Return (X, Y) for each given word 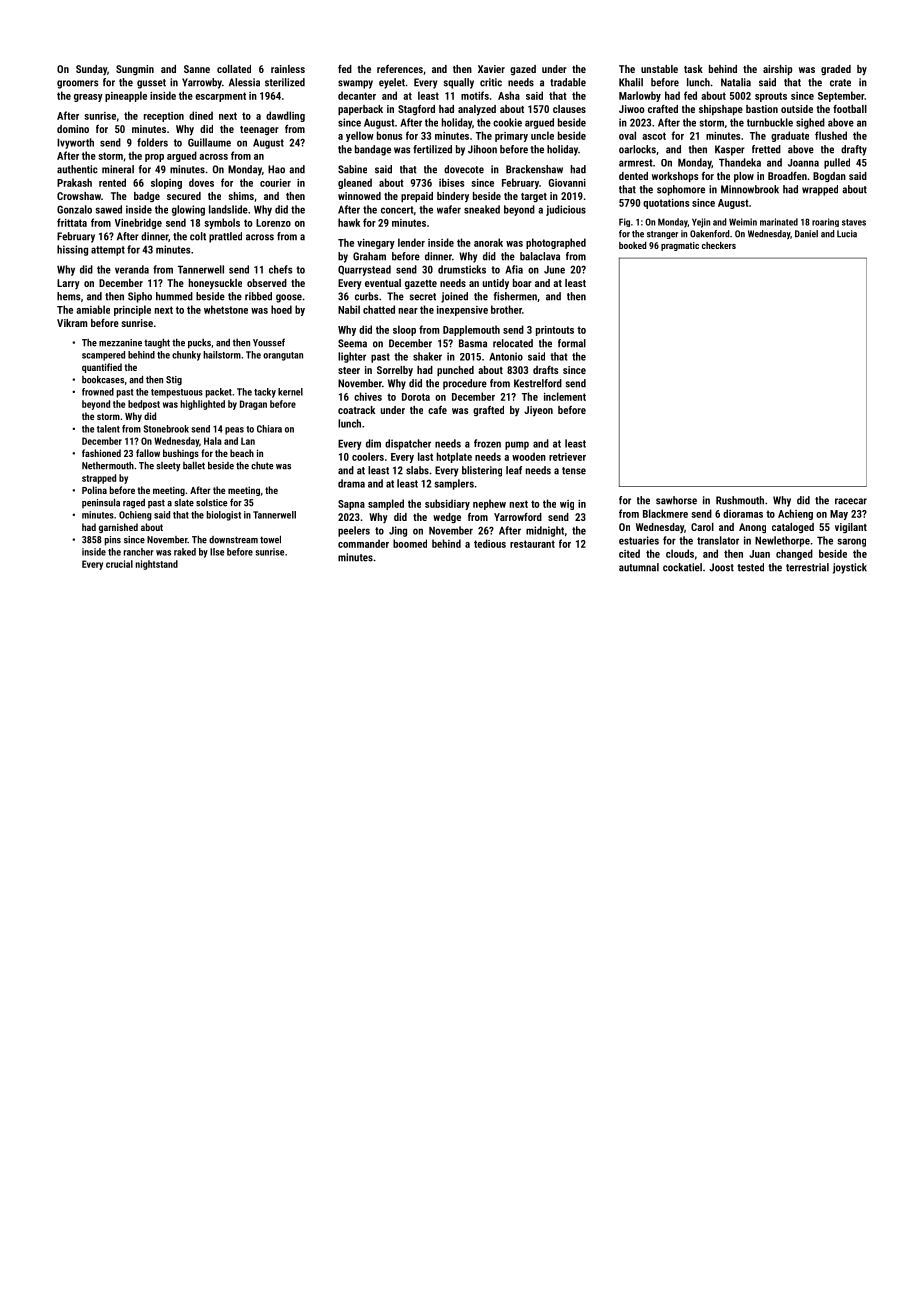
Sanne (197, 69)
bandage (373, 150)
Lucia (847, 234)
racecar (851, 501)
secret (423, 297)
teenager (259, 130)
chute (262, 466)
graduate (790, 136)
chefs (280, 269)
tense (574, 471)
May (839, 515)
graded (836, 70)
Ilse (217, 552)
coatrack (356, 410)
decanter (357, 95)
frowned (98, 392)
